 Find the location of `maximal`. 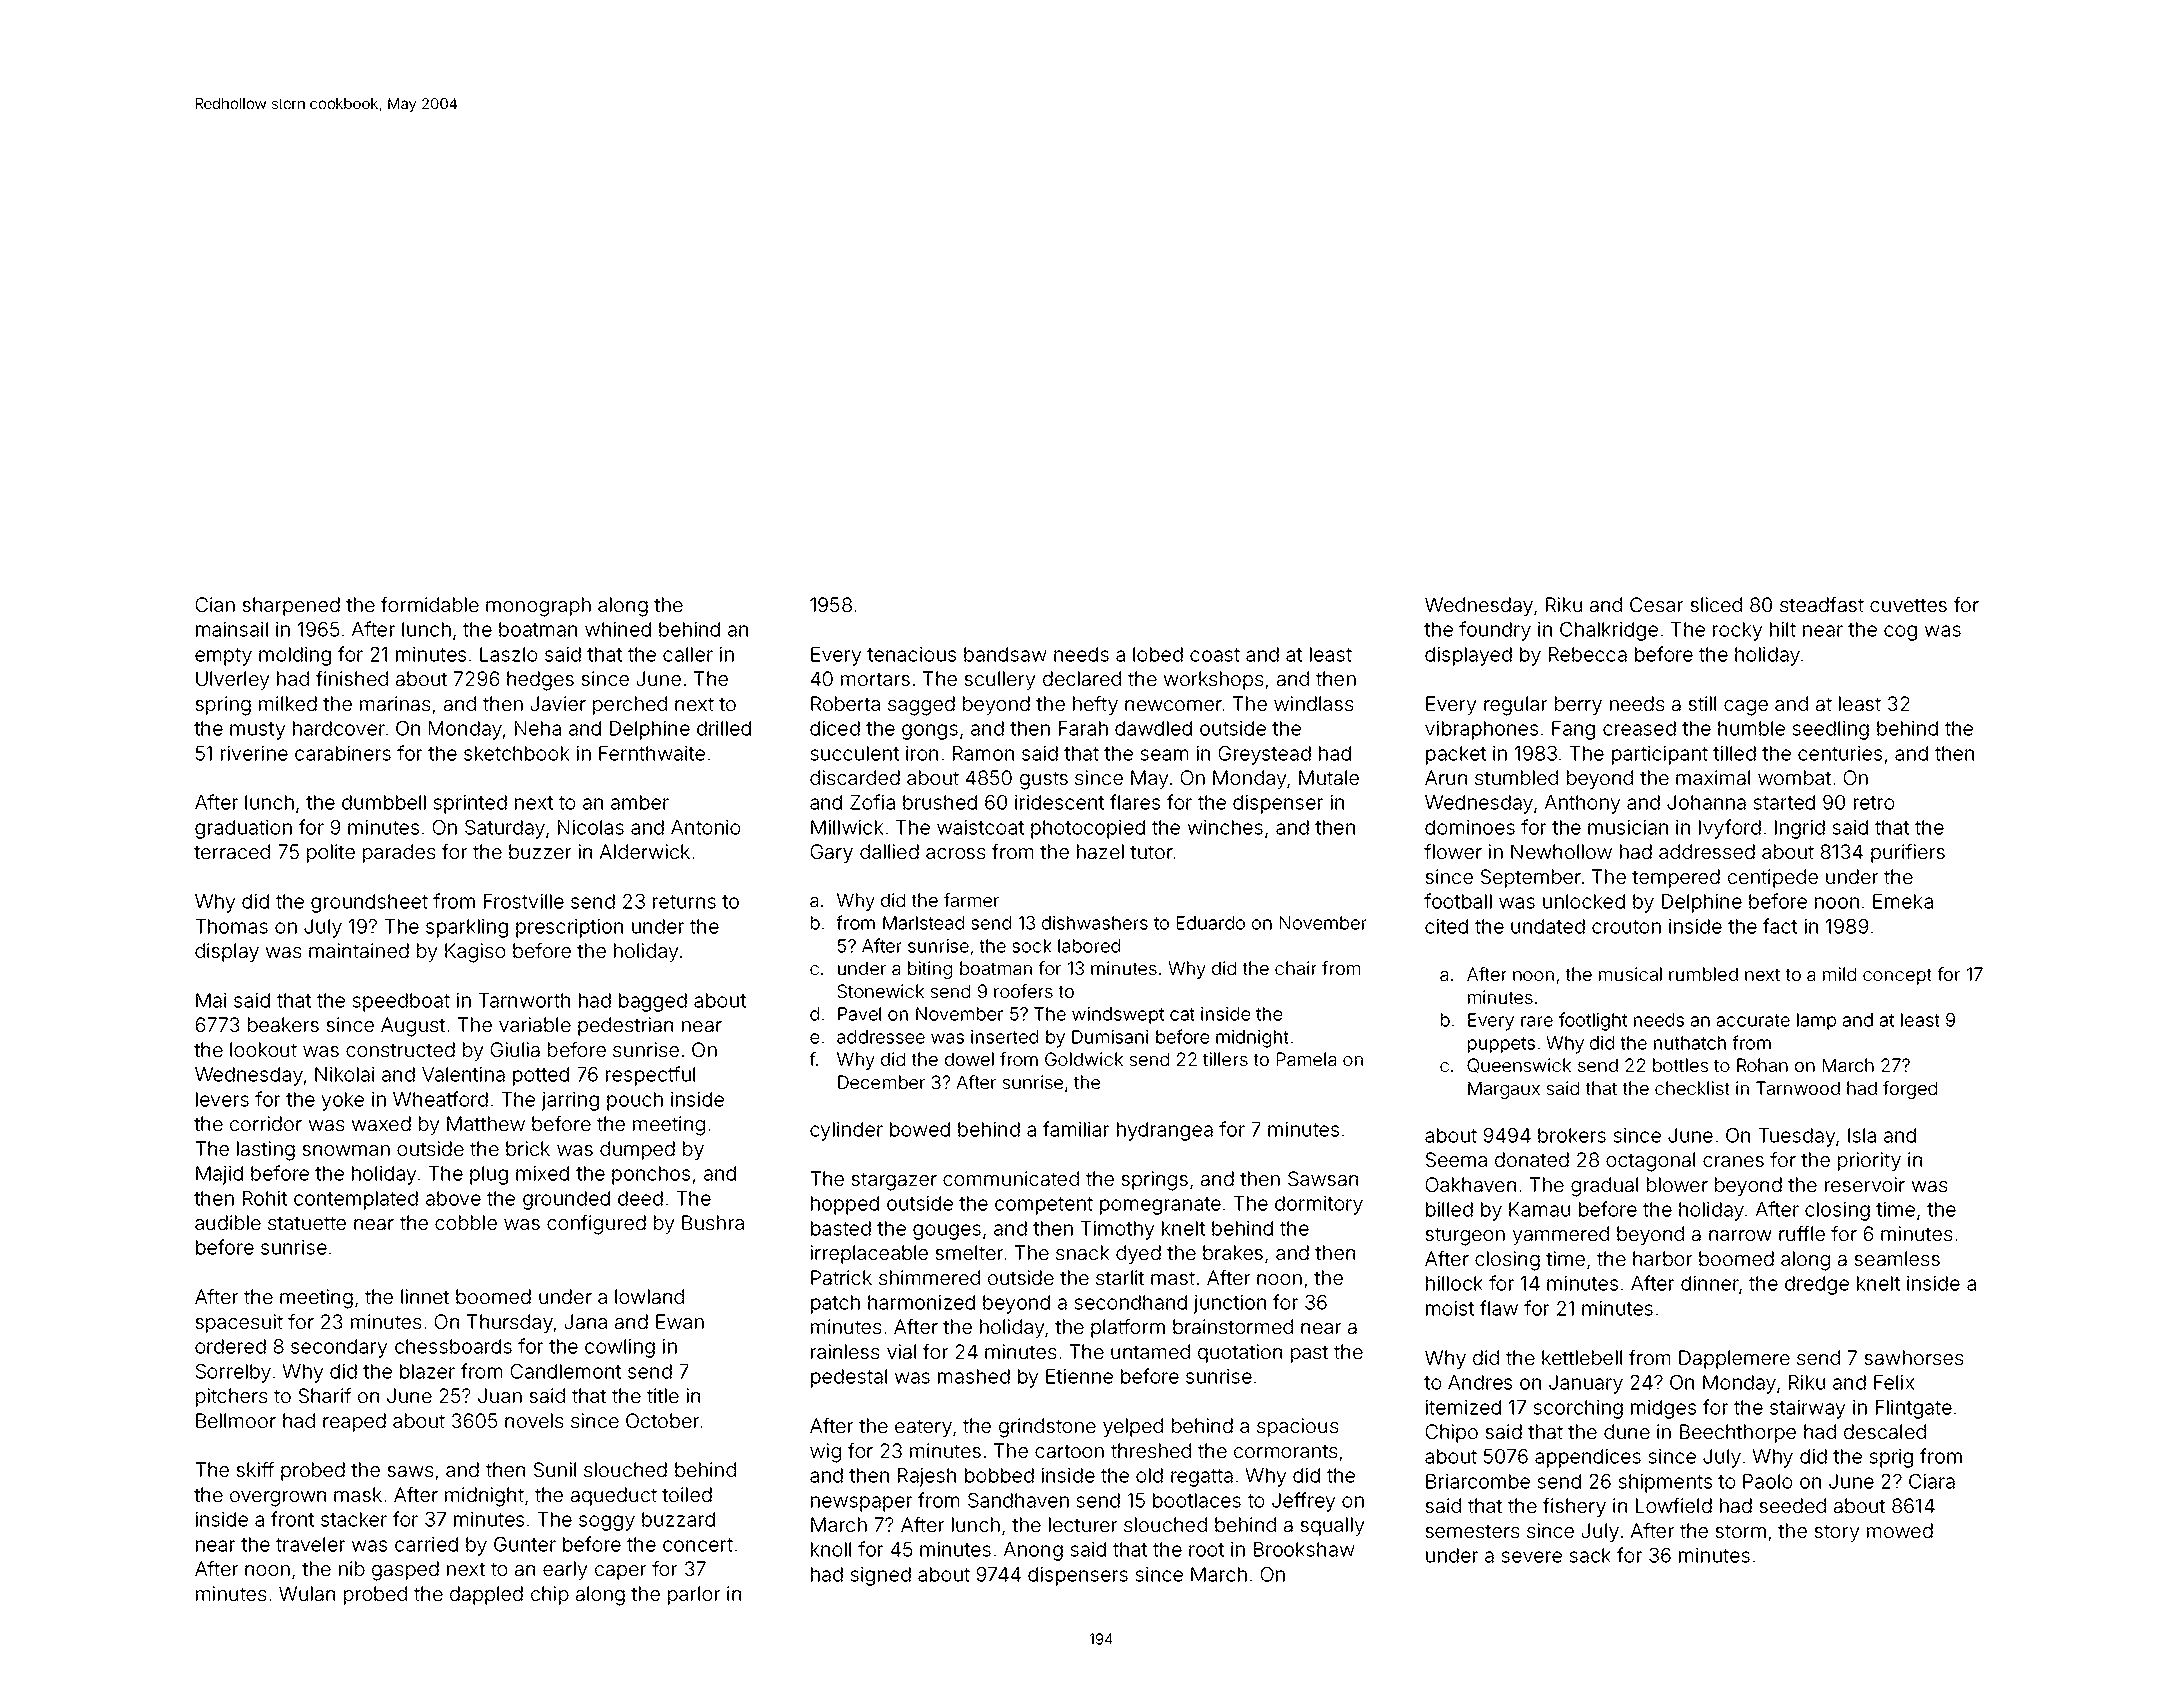

maximal is located at coordinates (1713, 777).
